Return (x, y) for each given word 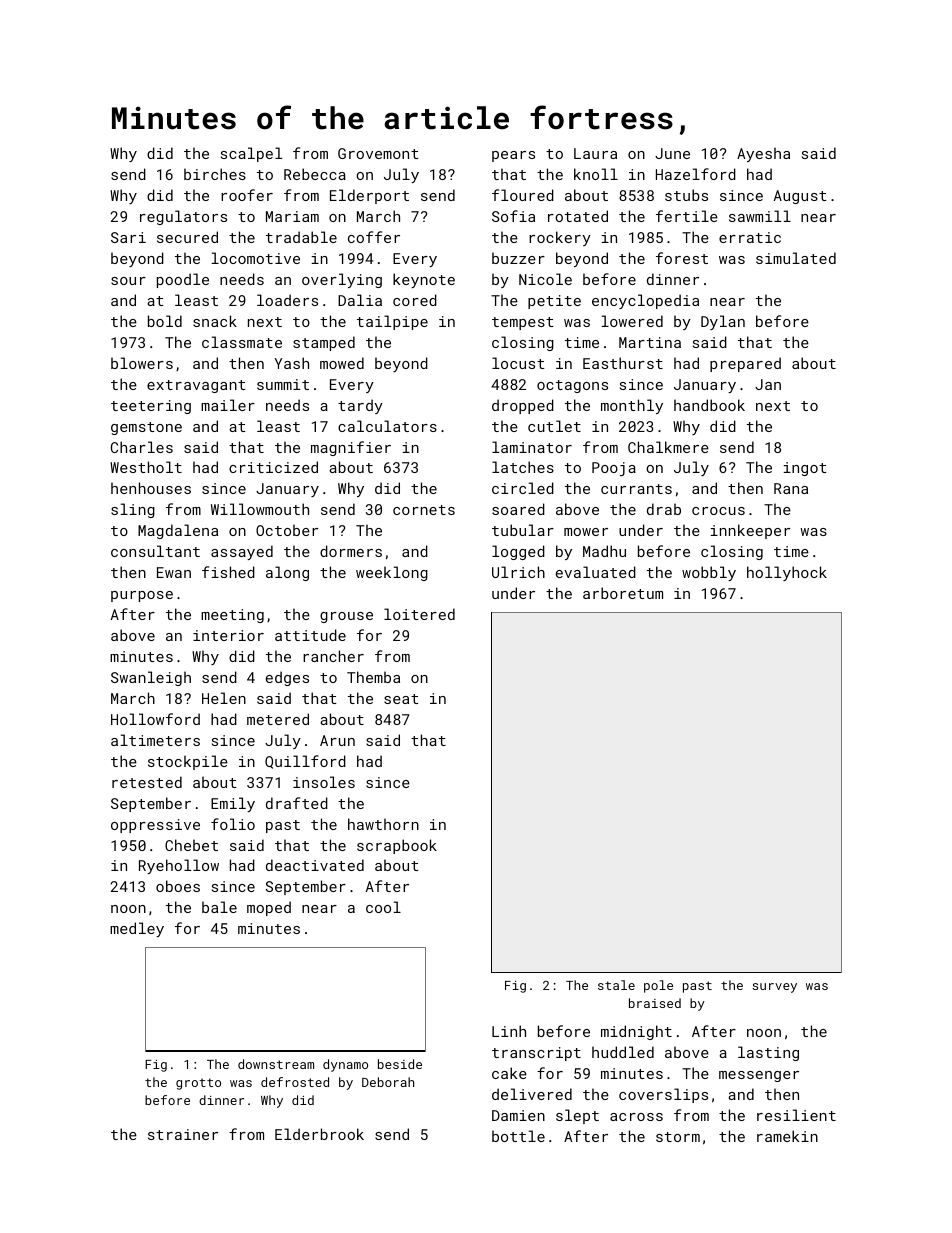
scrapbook (397, 846)
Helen (224, 698)
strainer (183, 1134)
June (672, 153)
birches (215, 174)
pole (658, 986)
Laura (595, 153)
